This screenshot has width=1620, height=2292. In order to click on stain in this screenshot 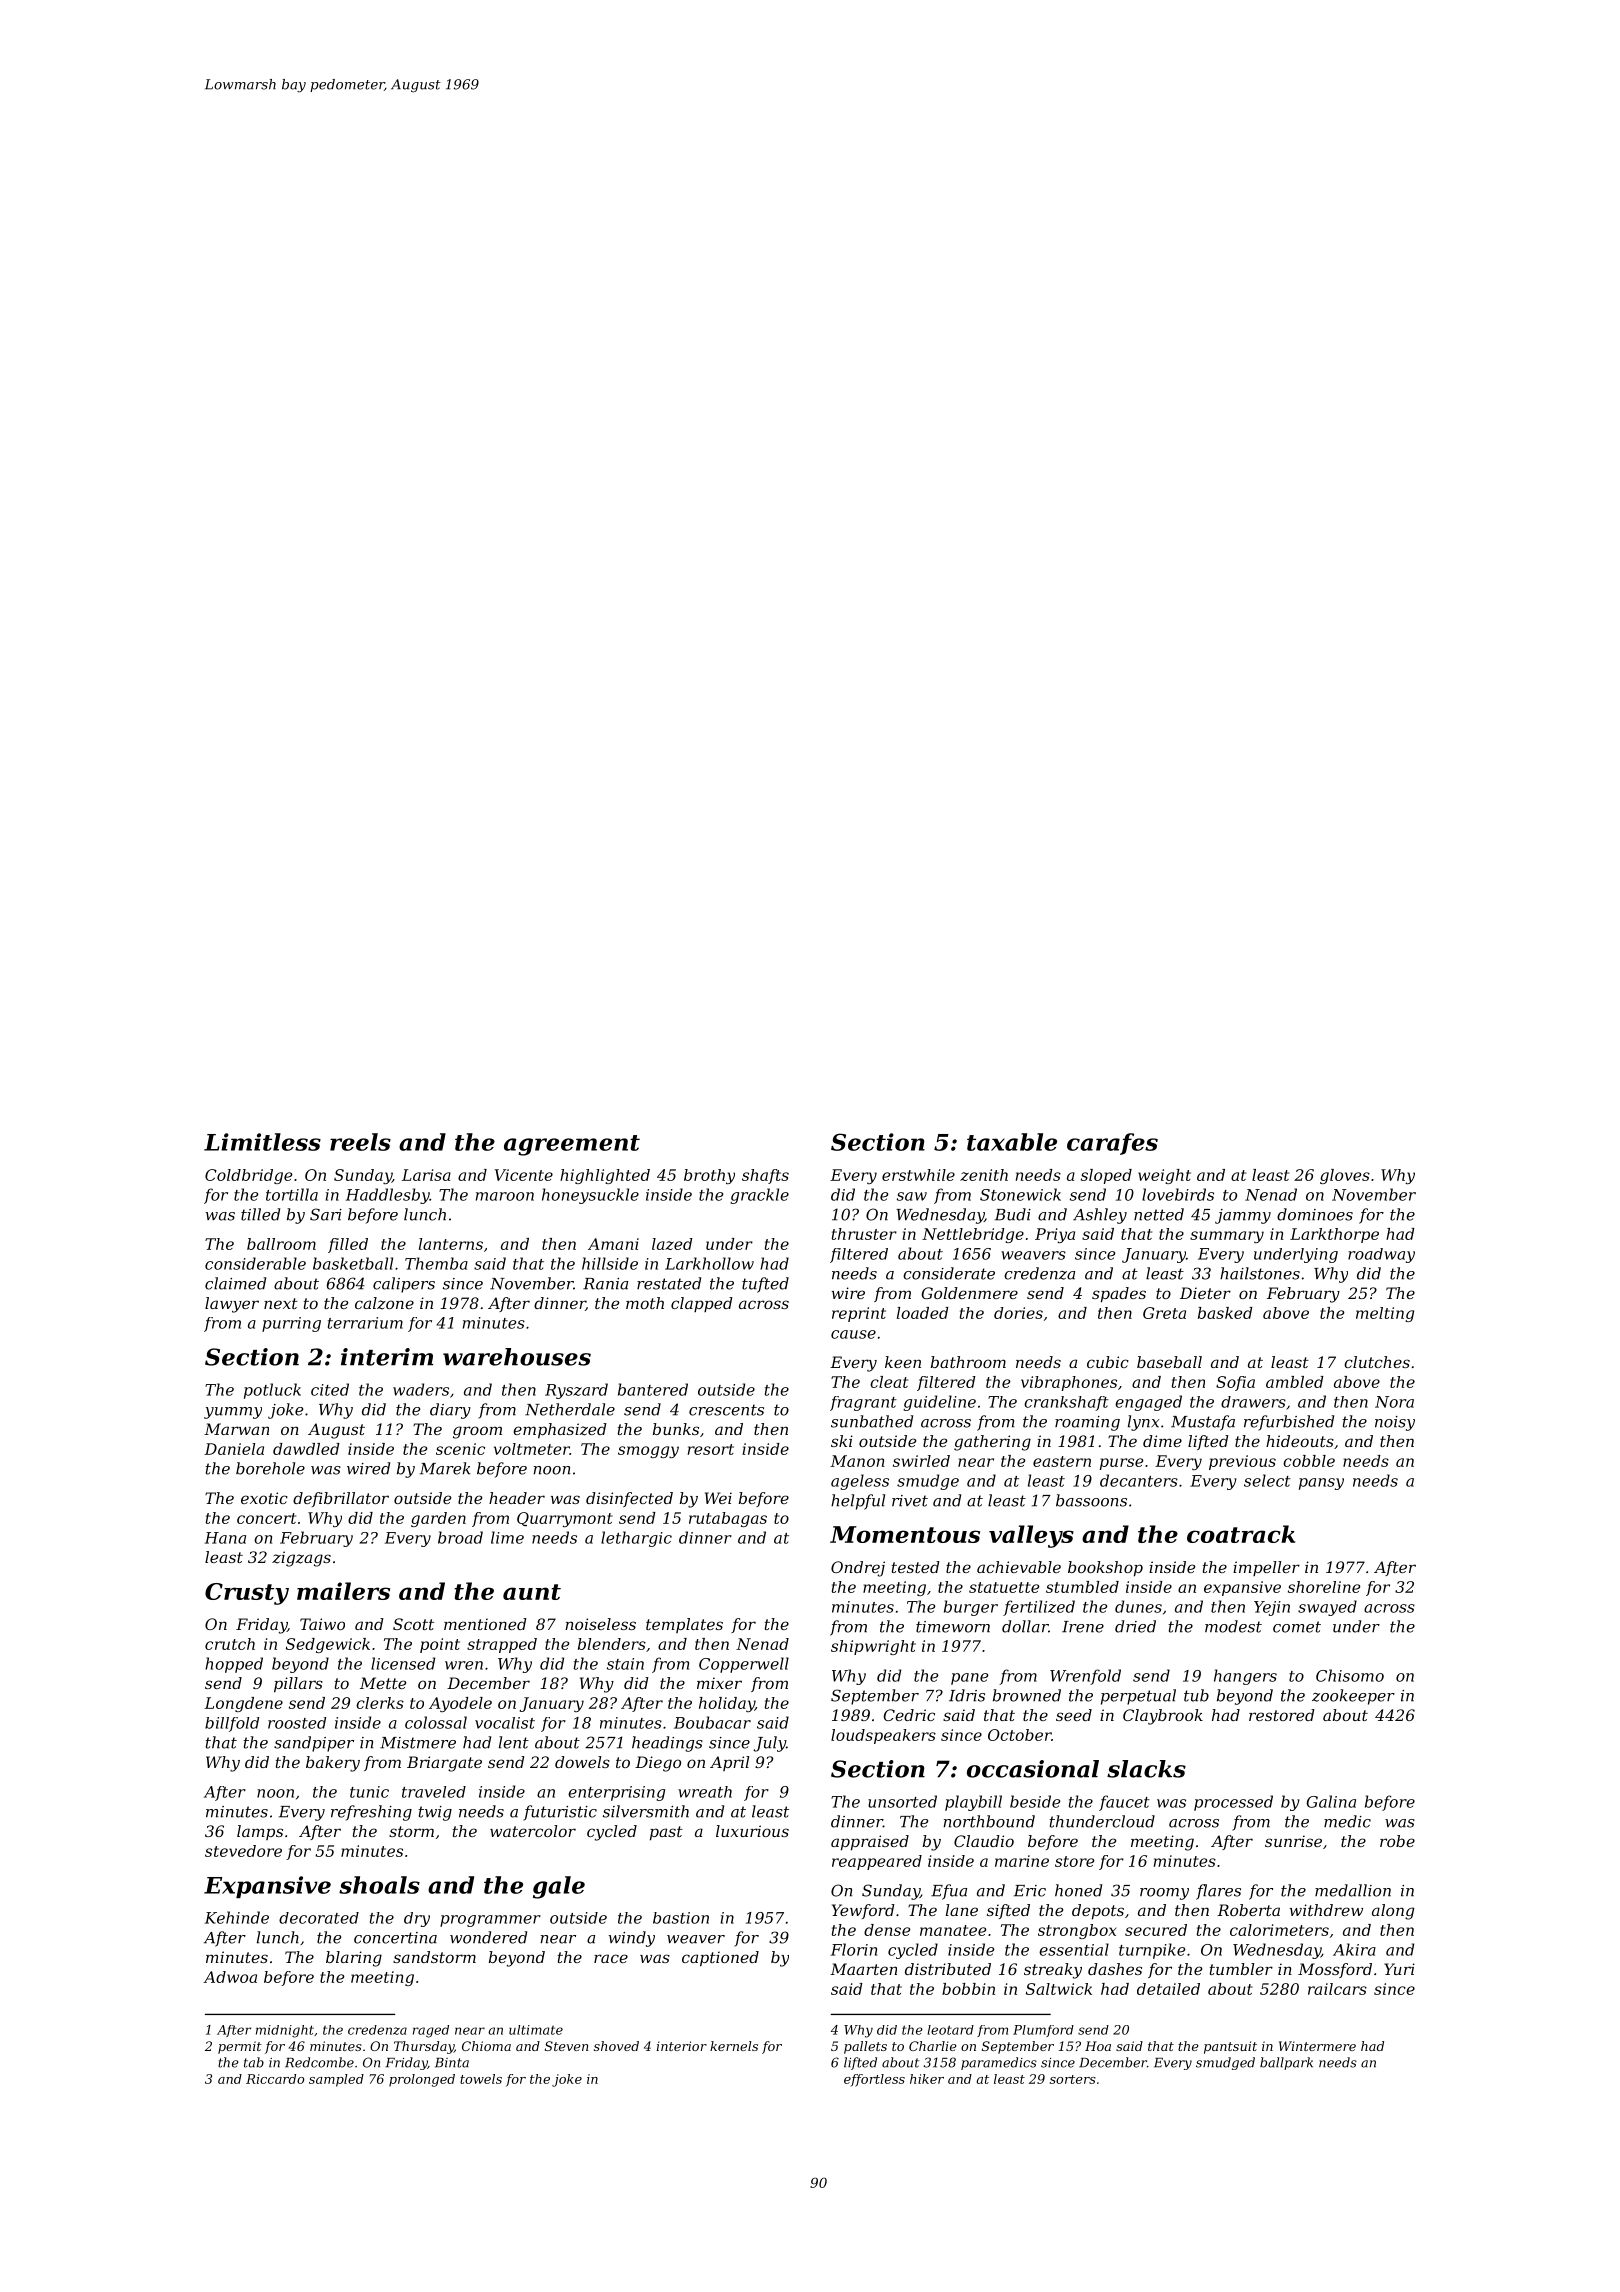, I will do `click(625, 1664)`.
